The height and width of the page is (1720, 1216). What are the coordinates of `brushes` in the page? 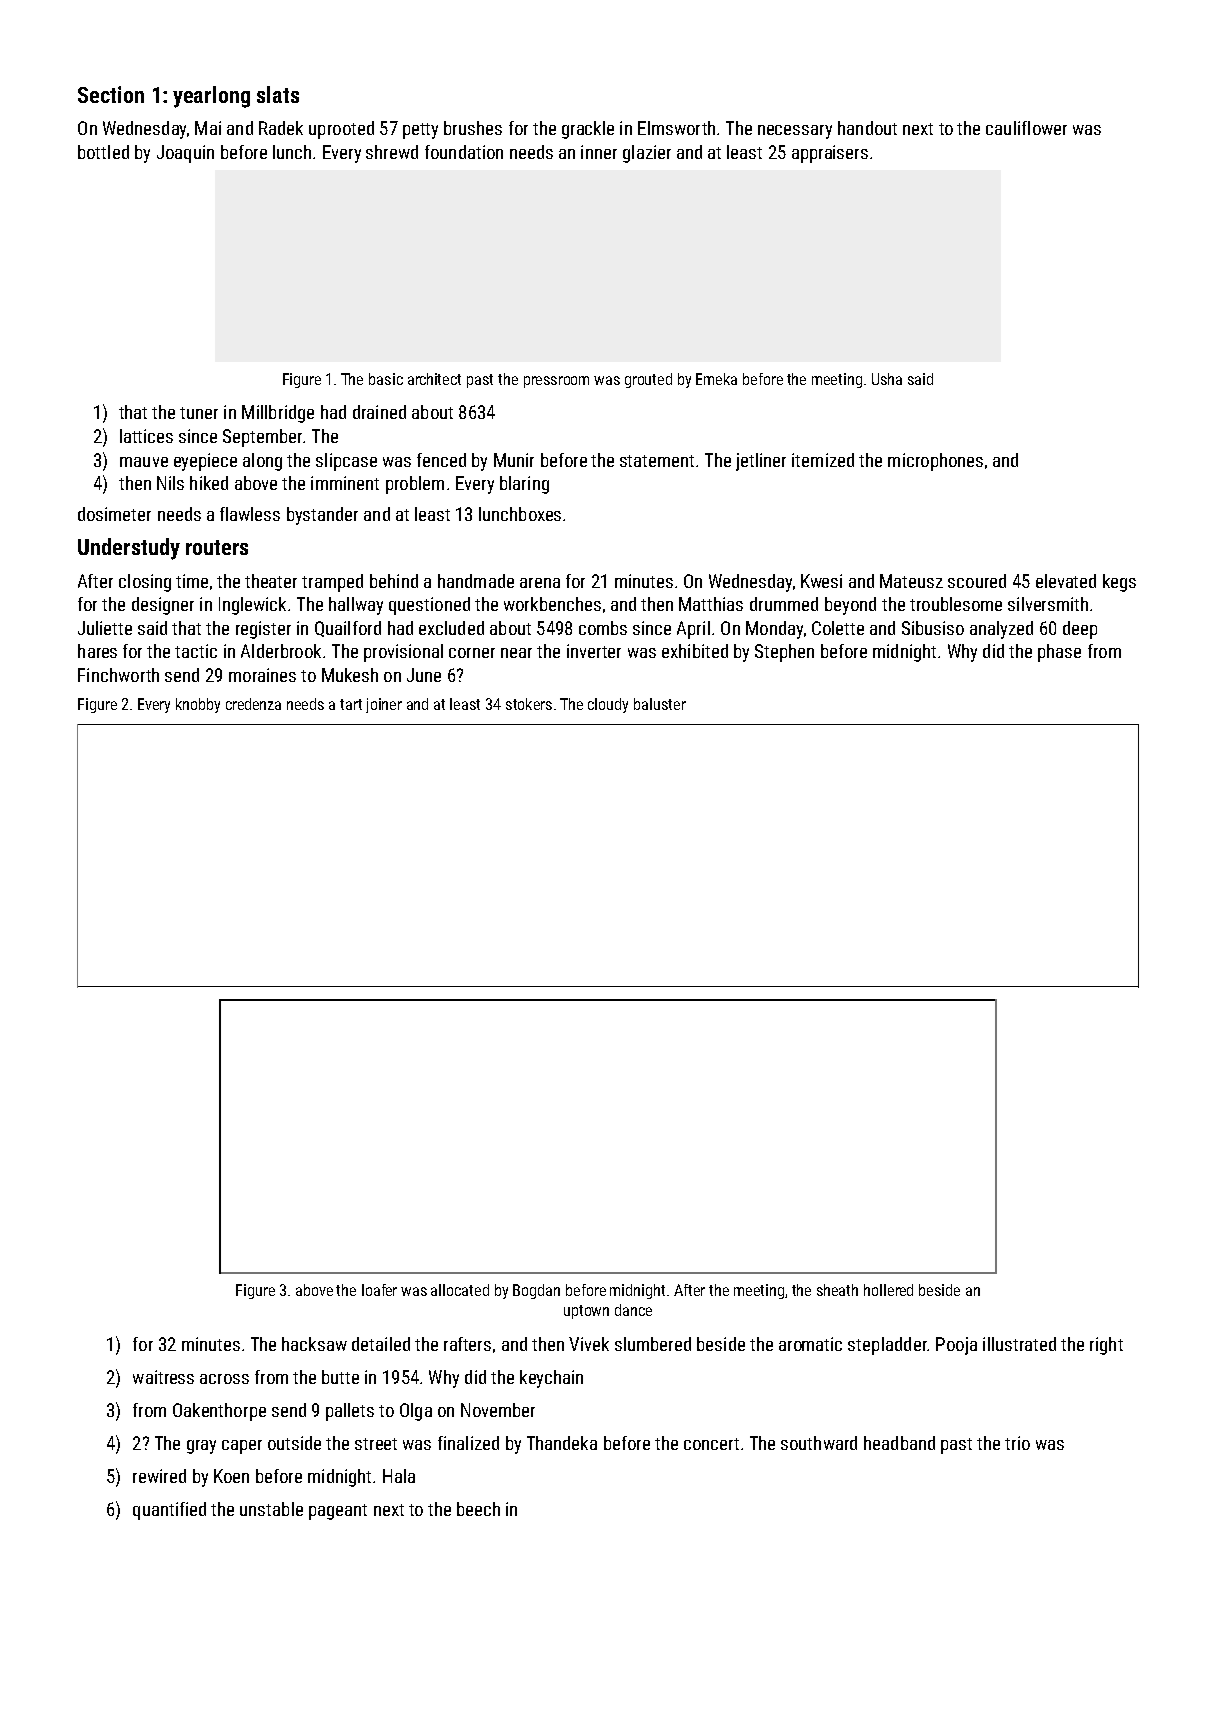 It's located at (473, 128).
